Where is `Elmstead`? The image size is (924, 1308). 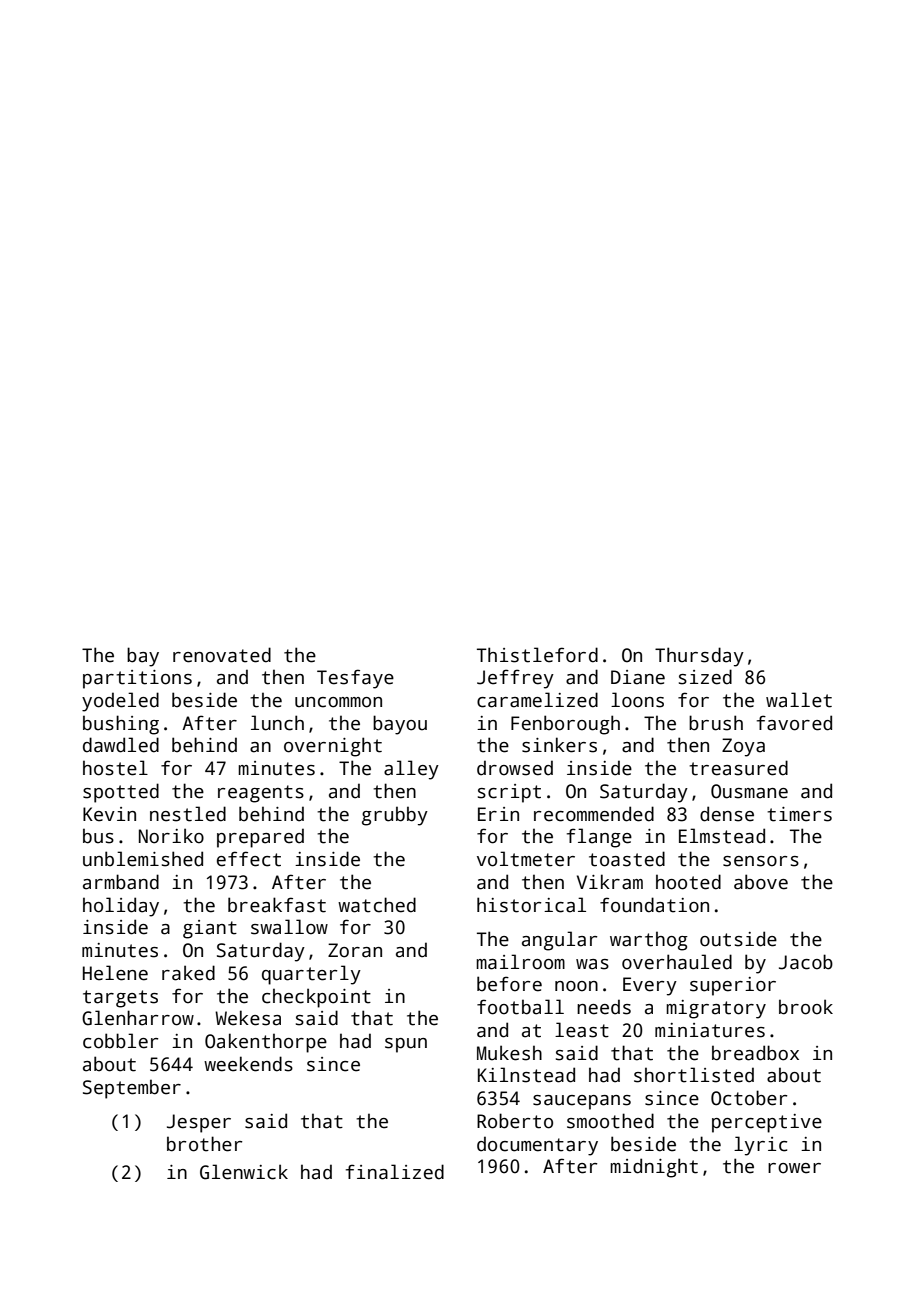
Elmstead is located at coordinates (722, 836).
